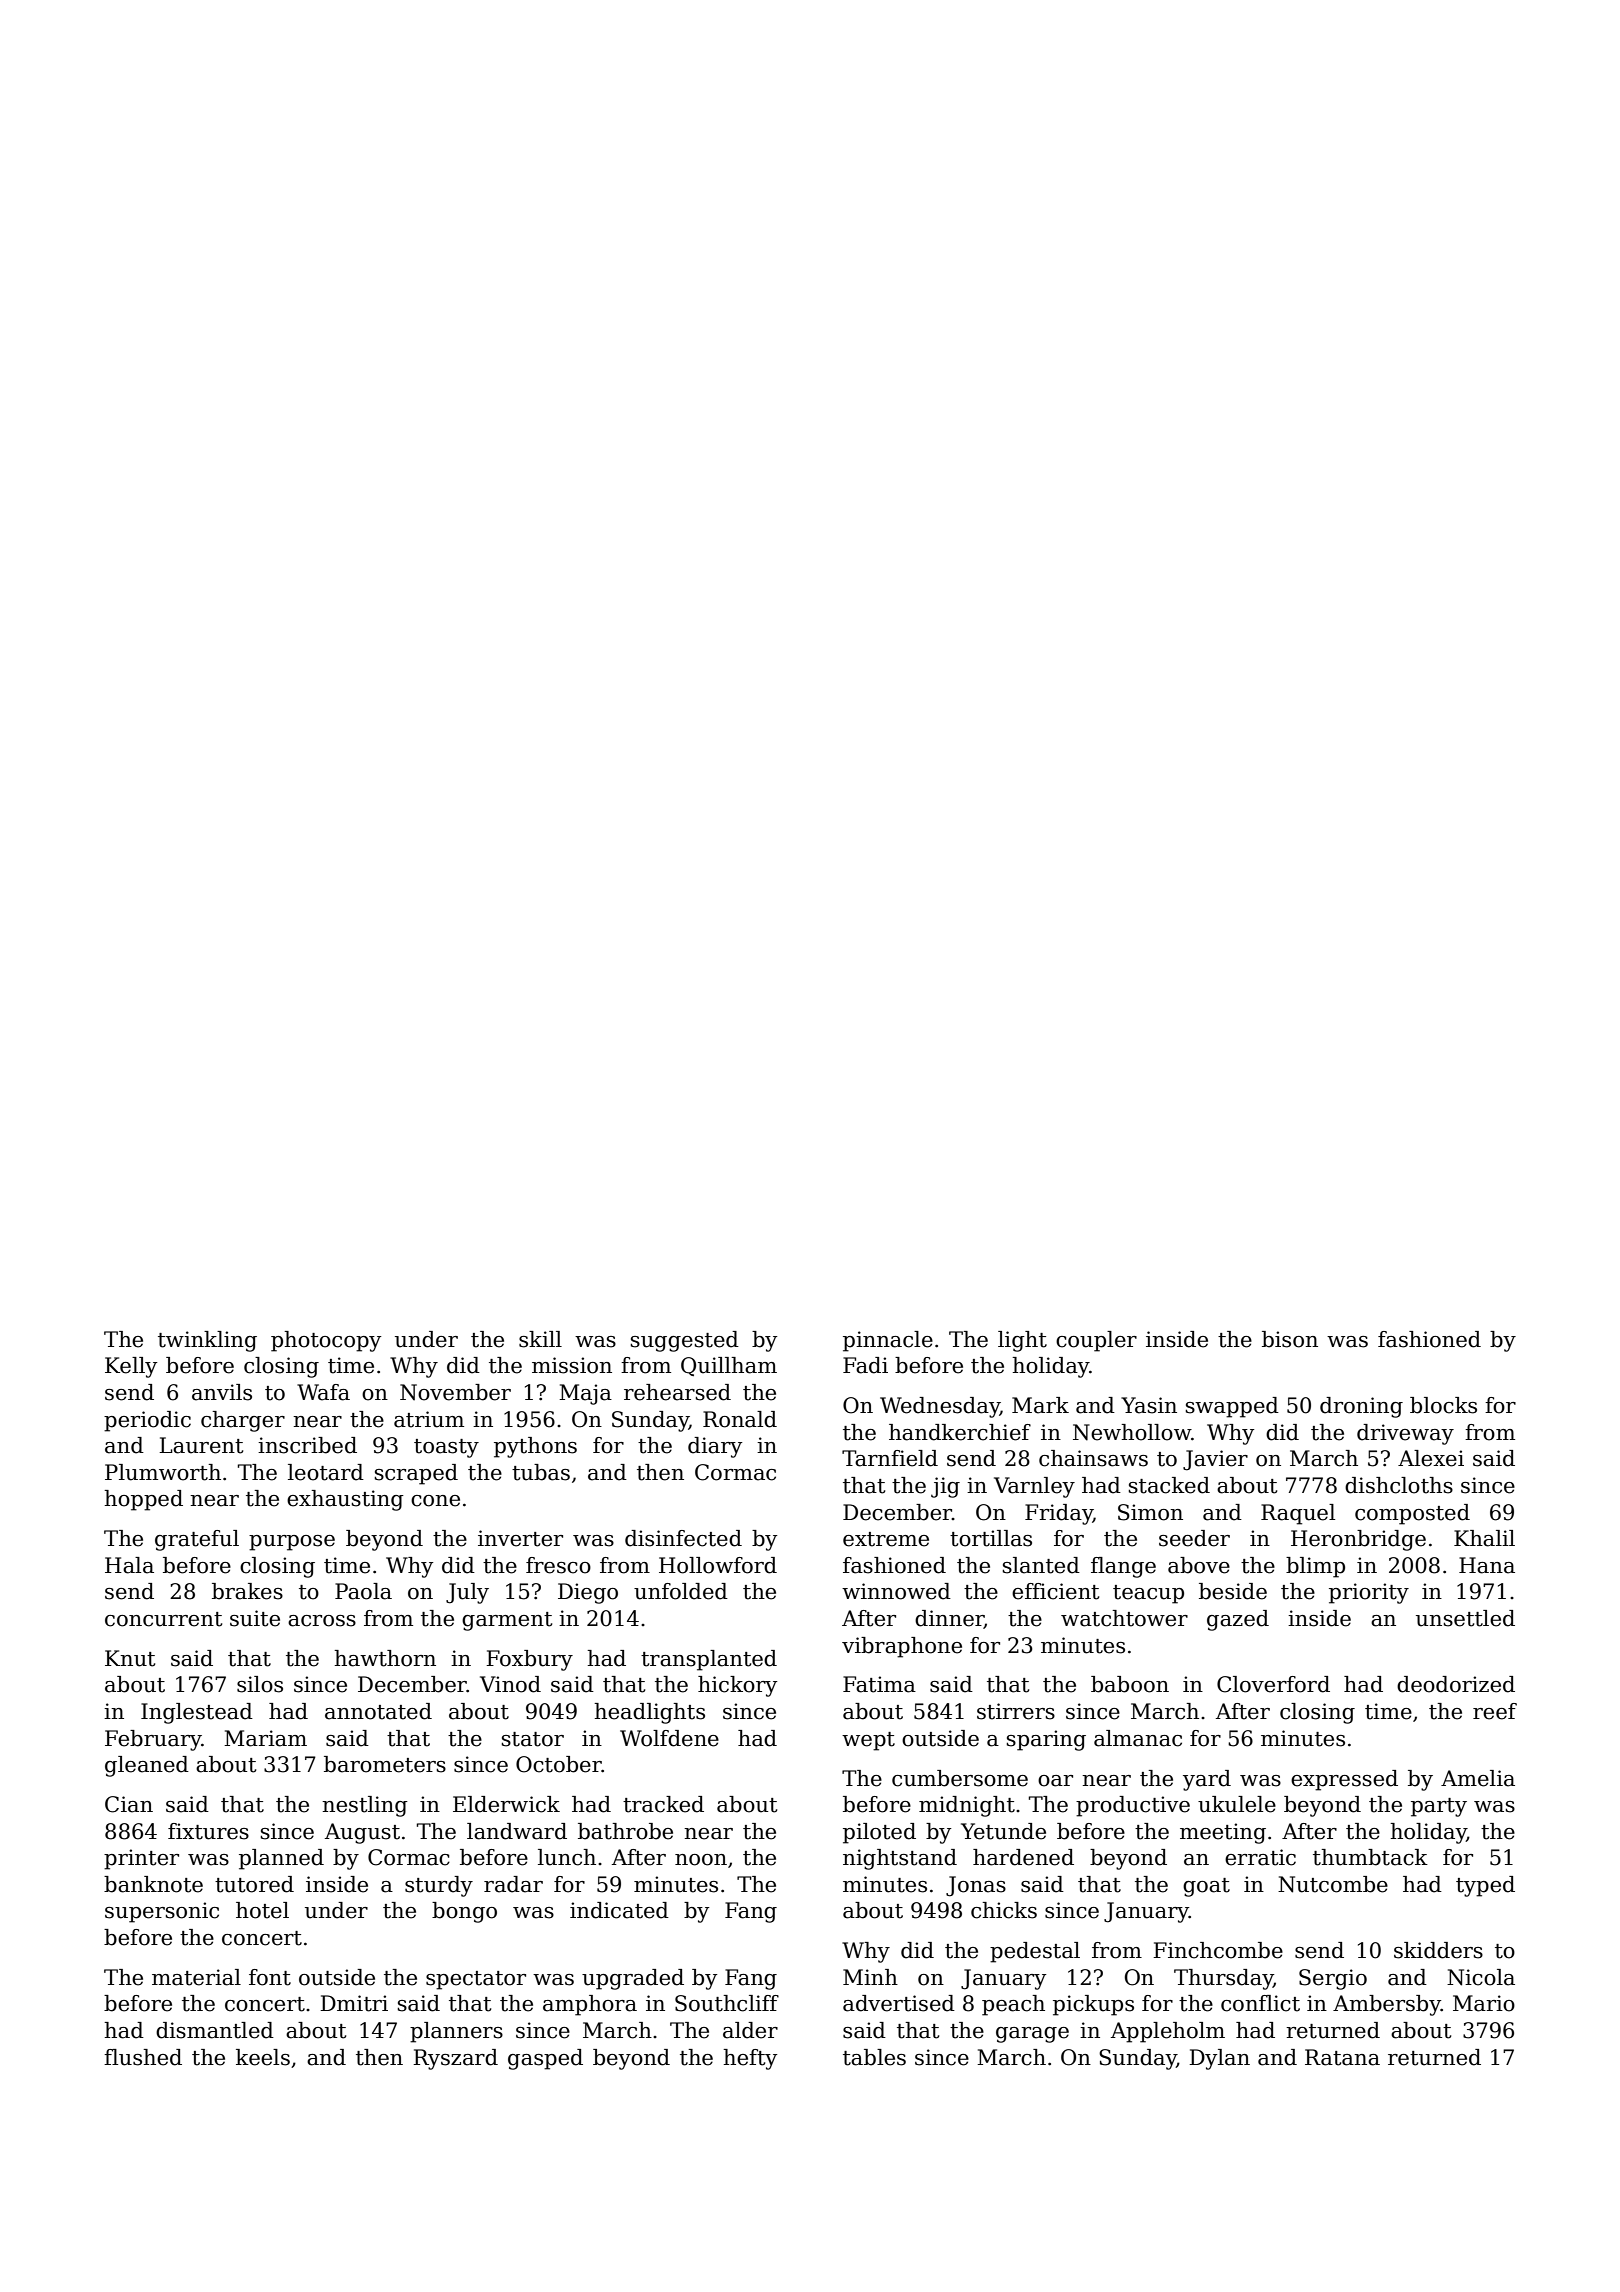 The image size is (1620, 2292). I want to click on skill, so click(540, 1339).
